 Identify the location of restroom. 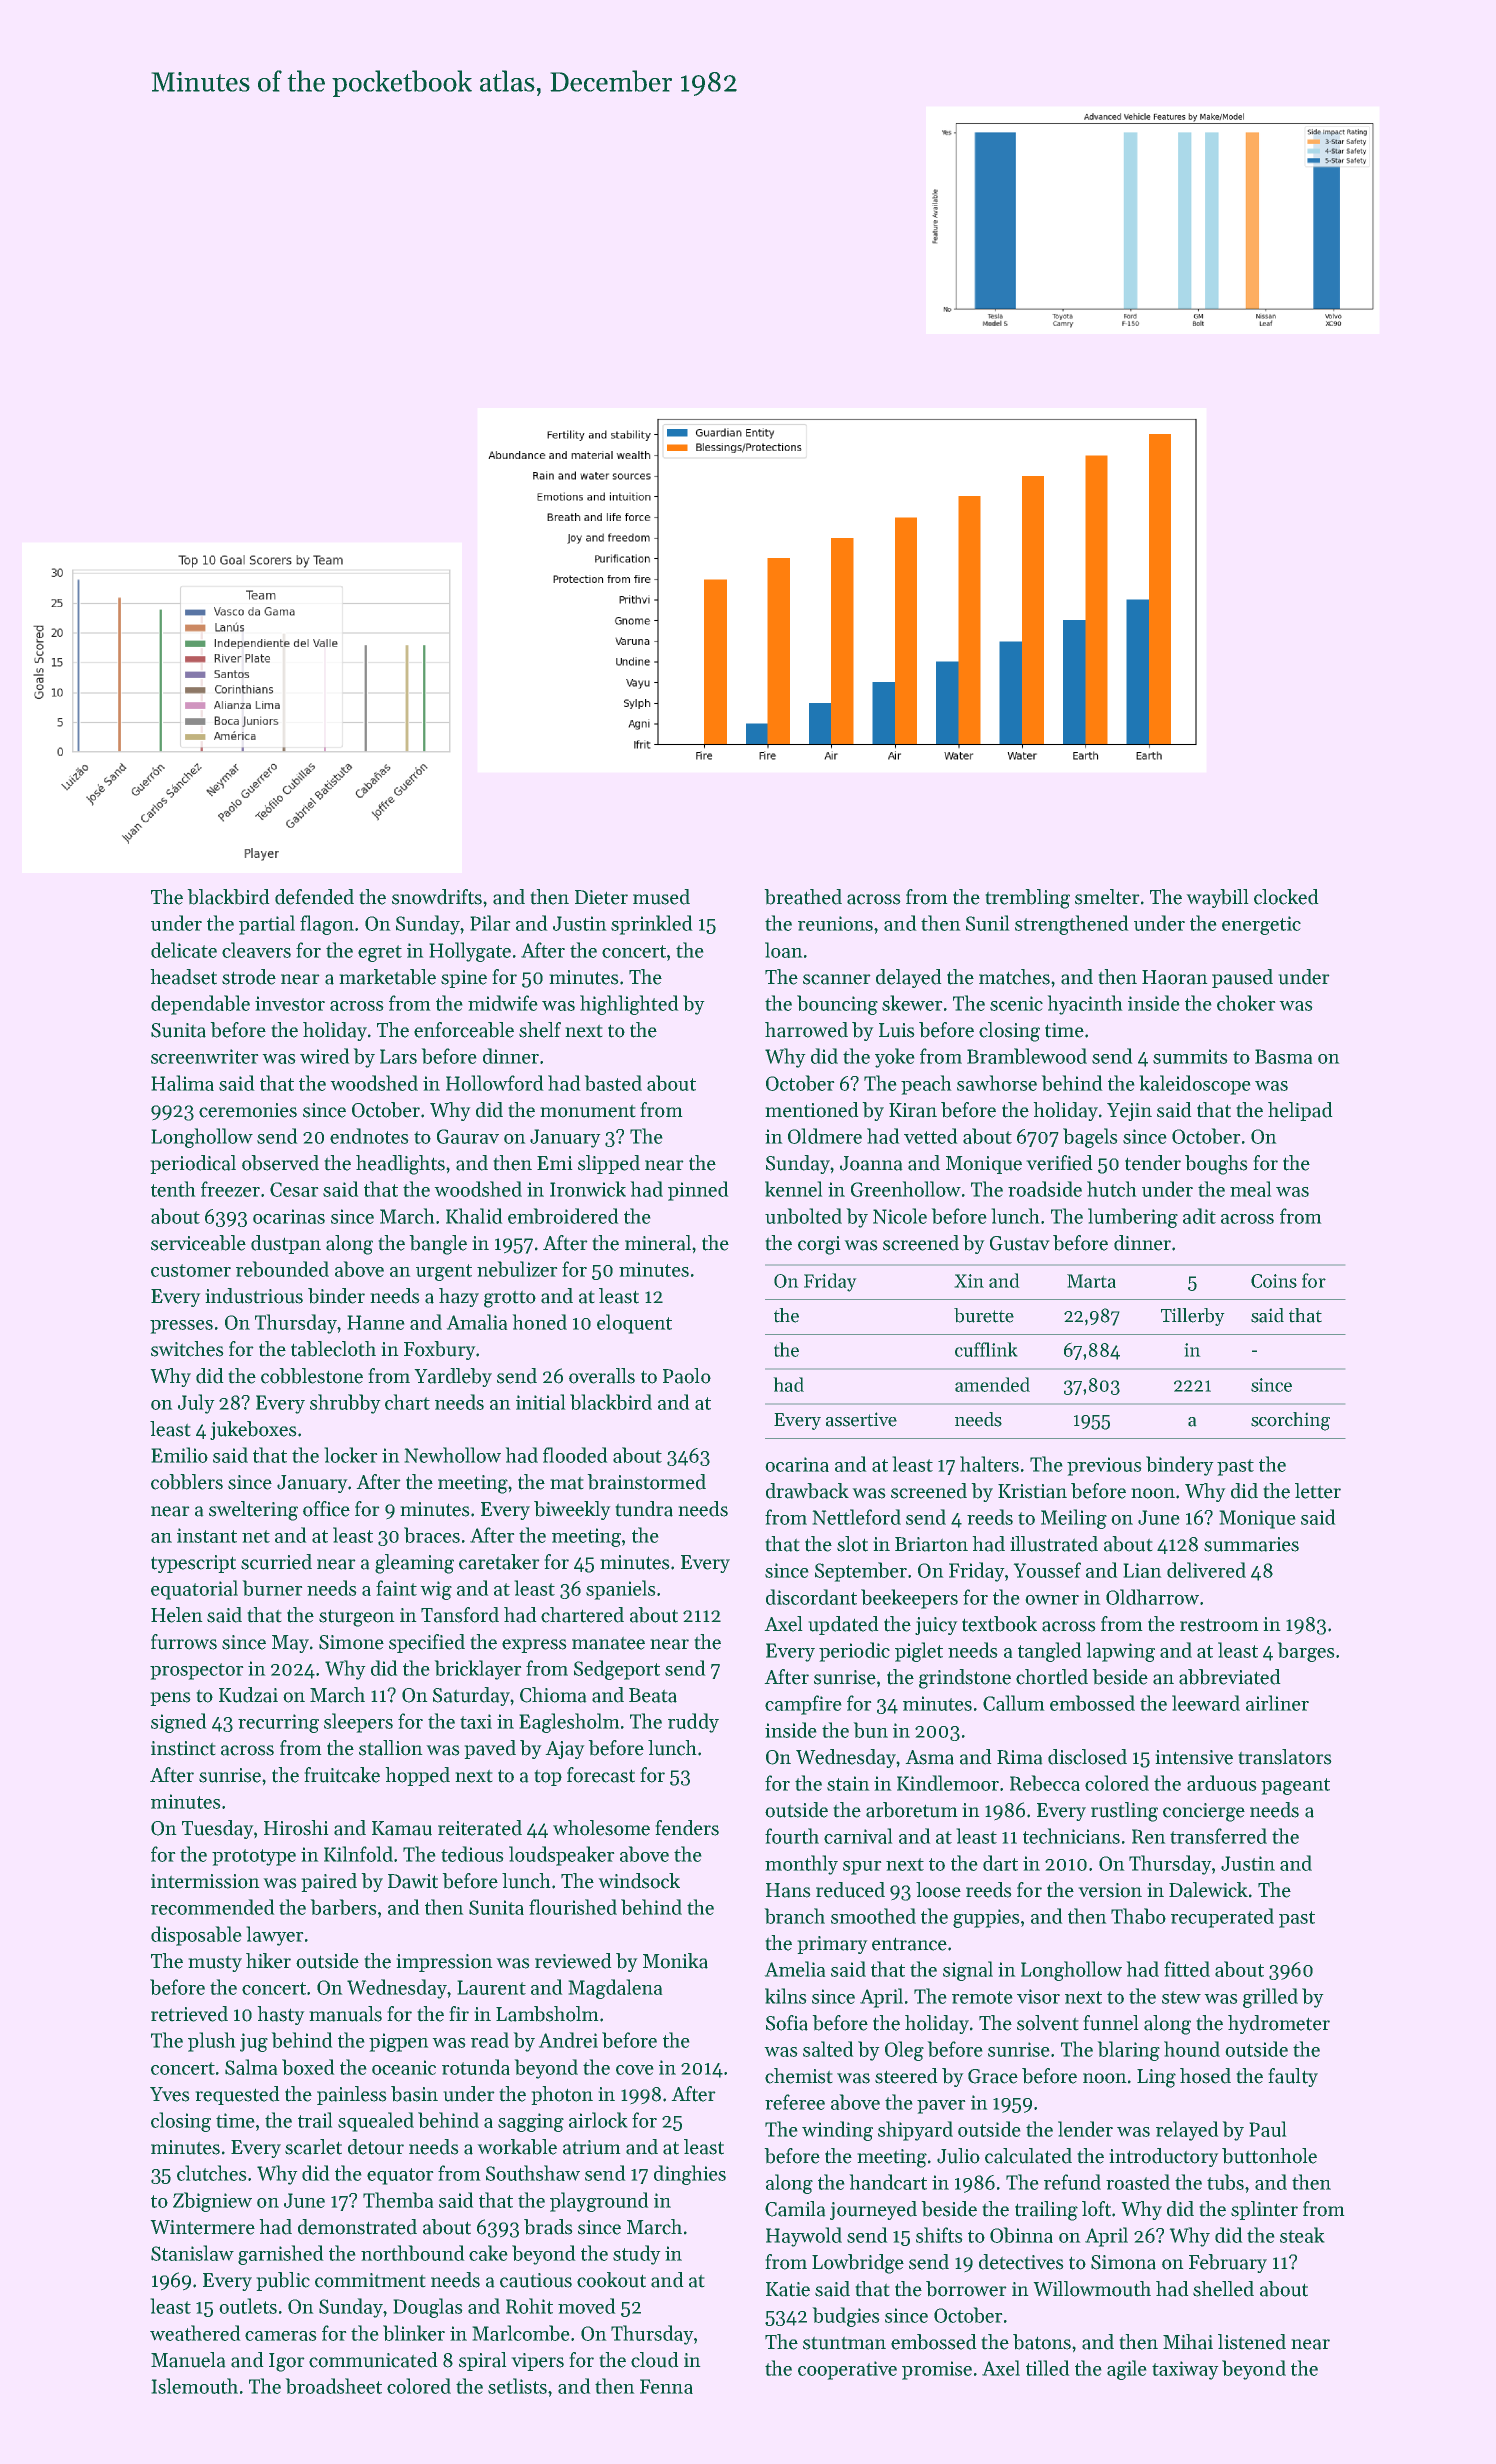
(1219, 1625).
